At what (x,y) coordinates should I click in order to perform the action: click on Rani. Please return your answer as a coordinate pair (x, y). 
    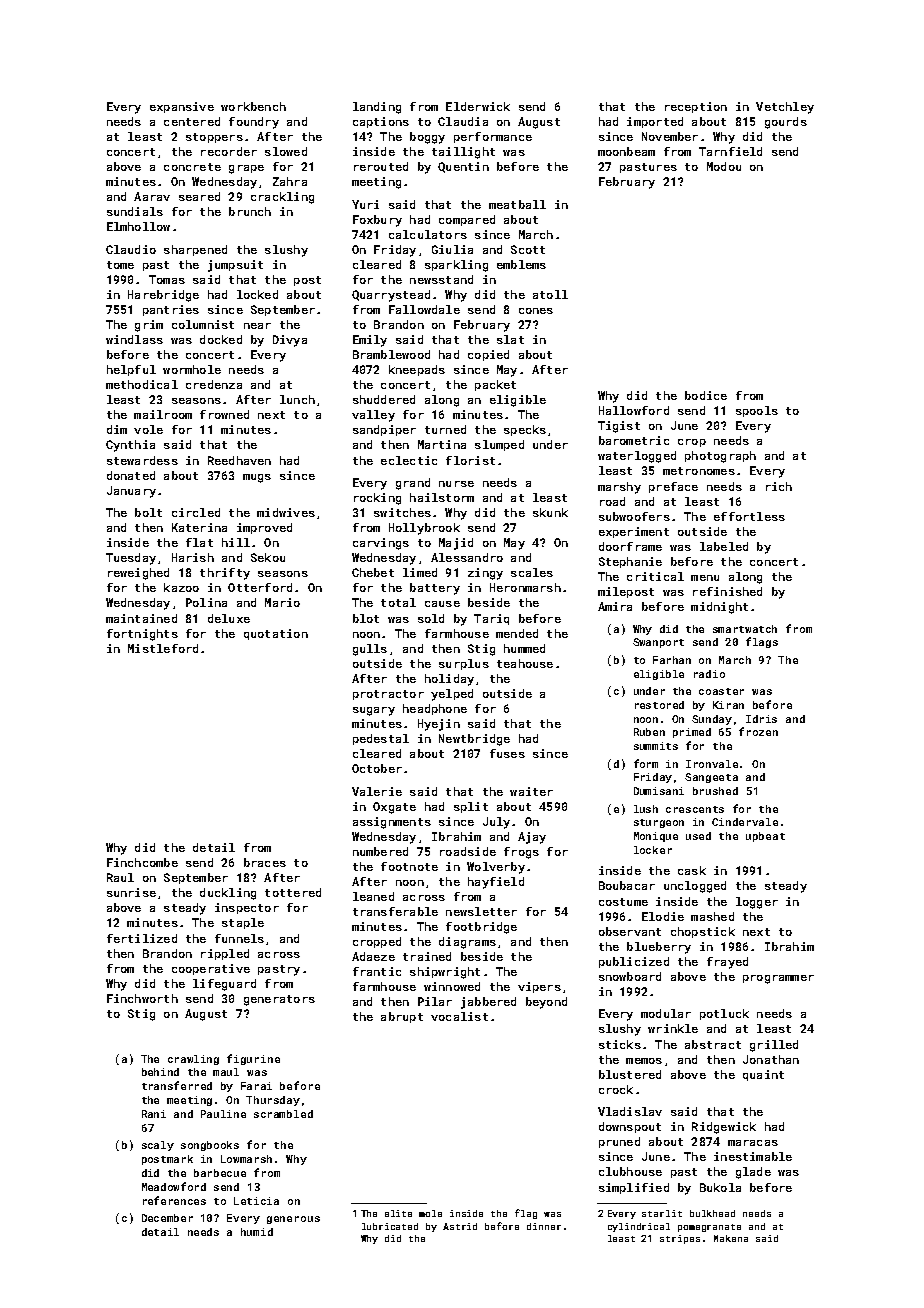
    Looking at the image, I should click on (154, 1114).
